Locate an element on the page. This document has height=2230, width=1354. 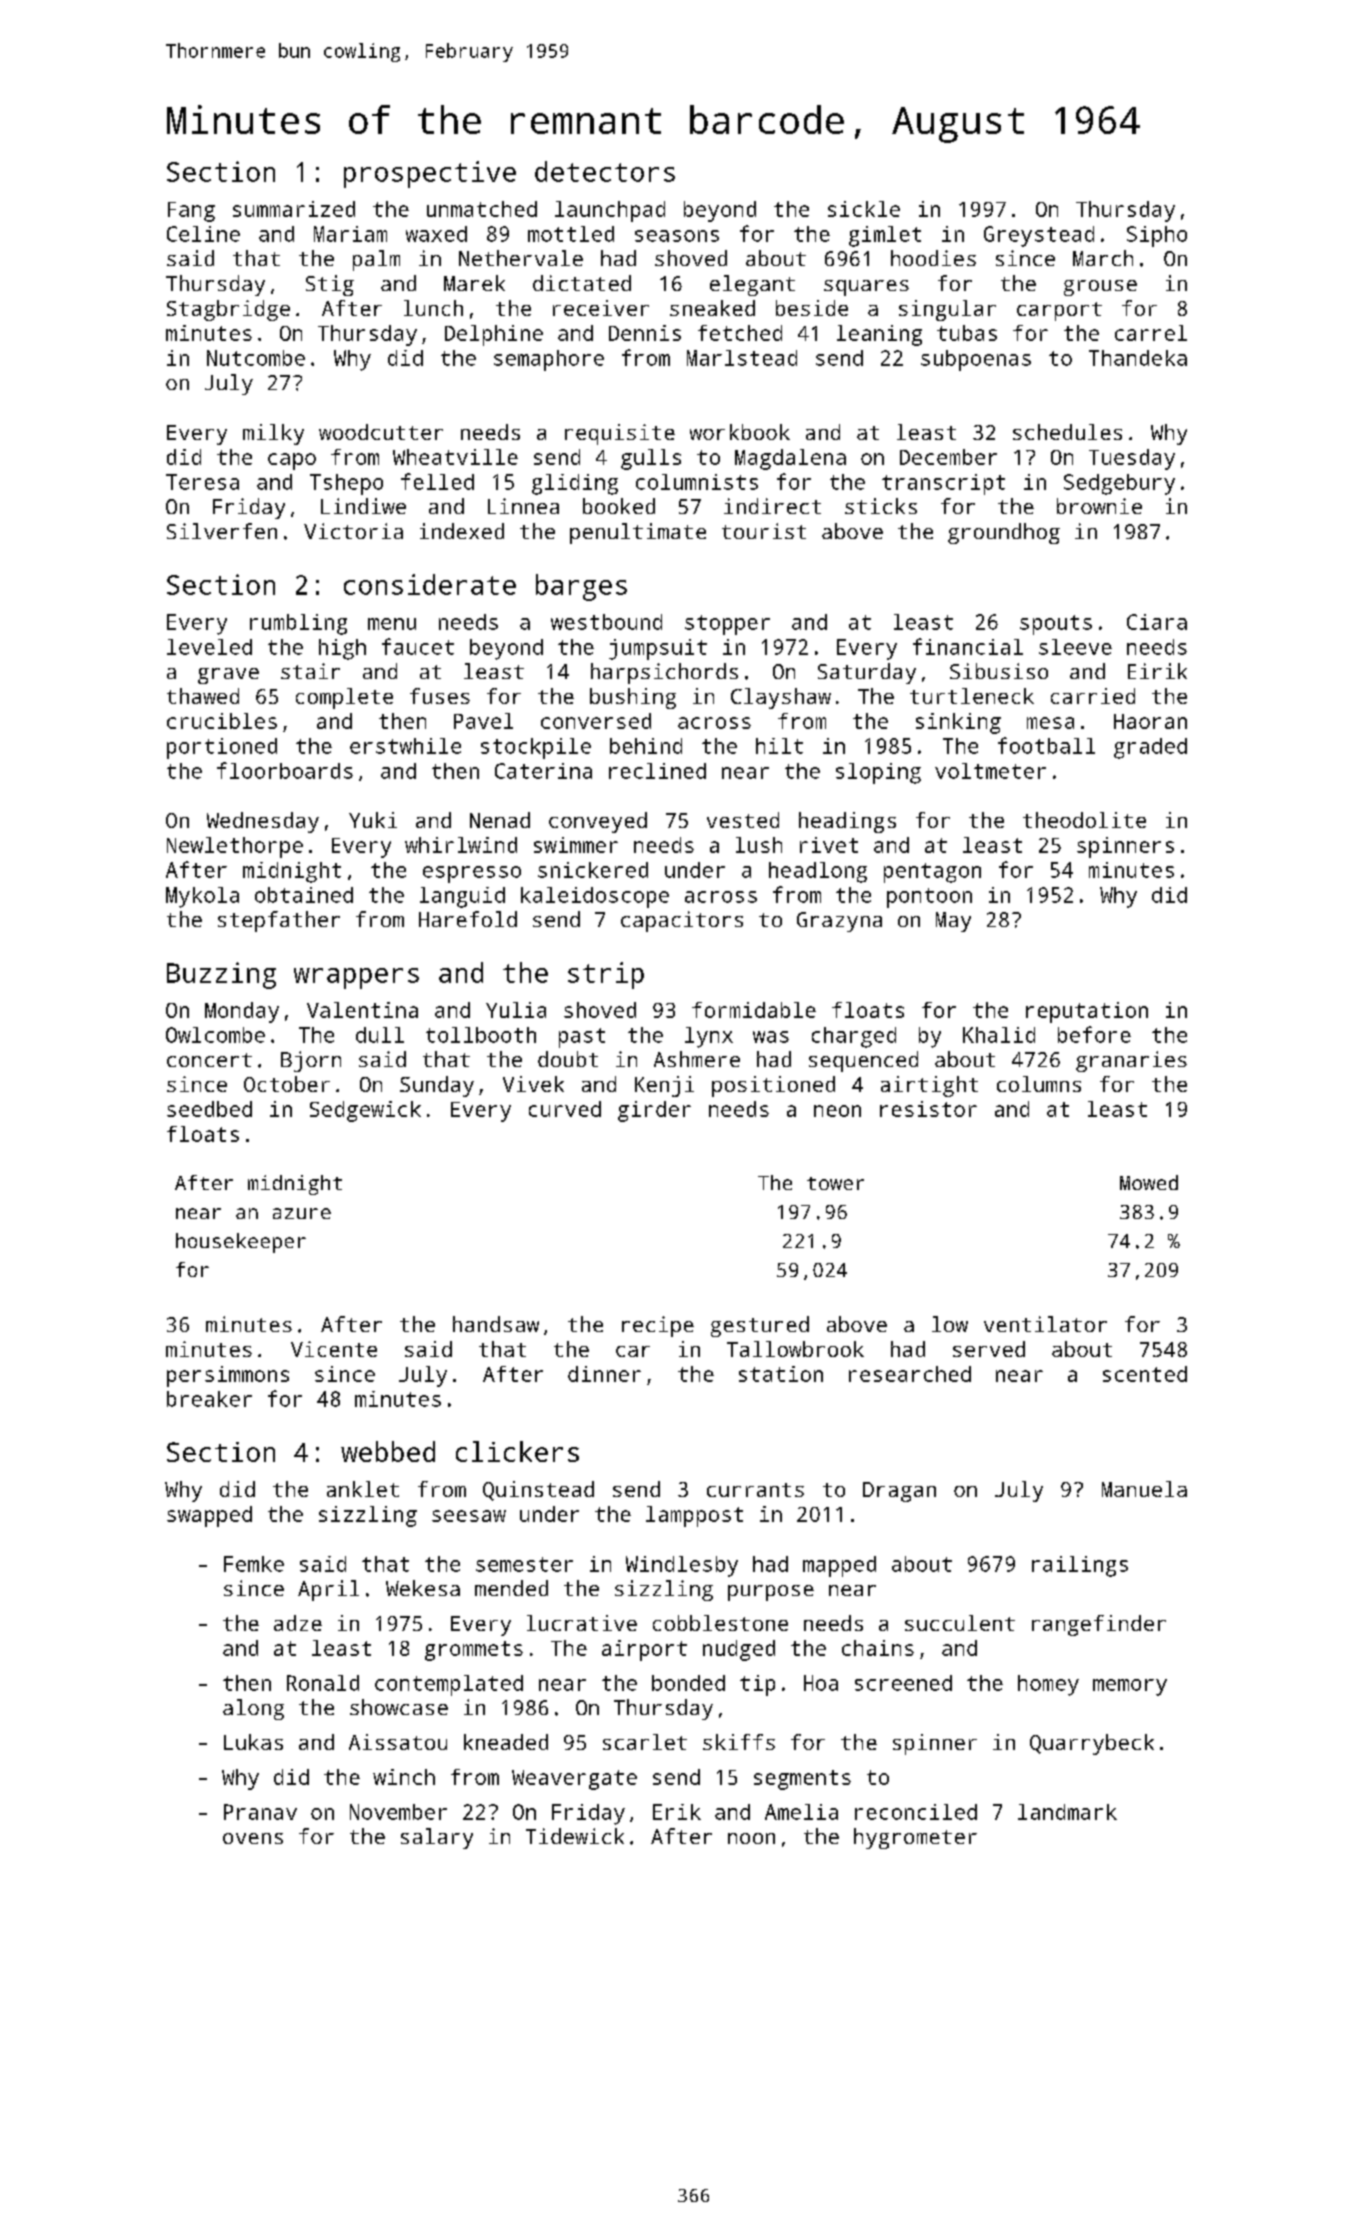
capacitors is located at coordinates (682, 921).
